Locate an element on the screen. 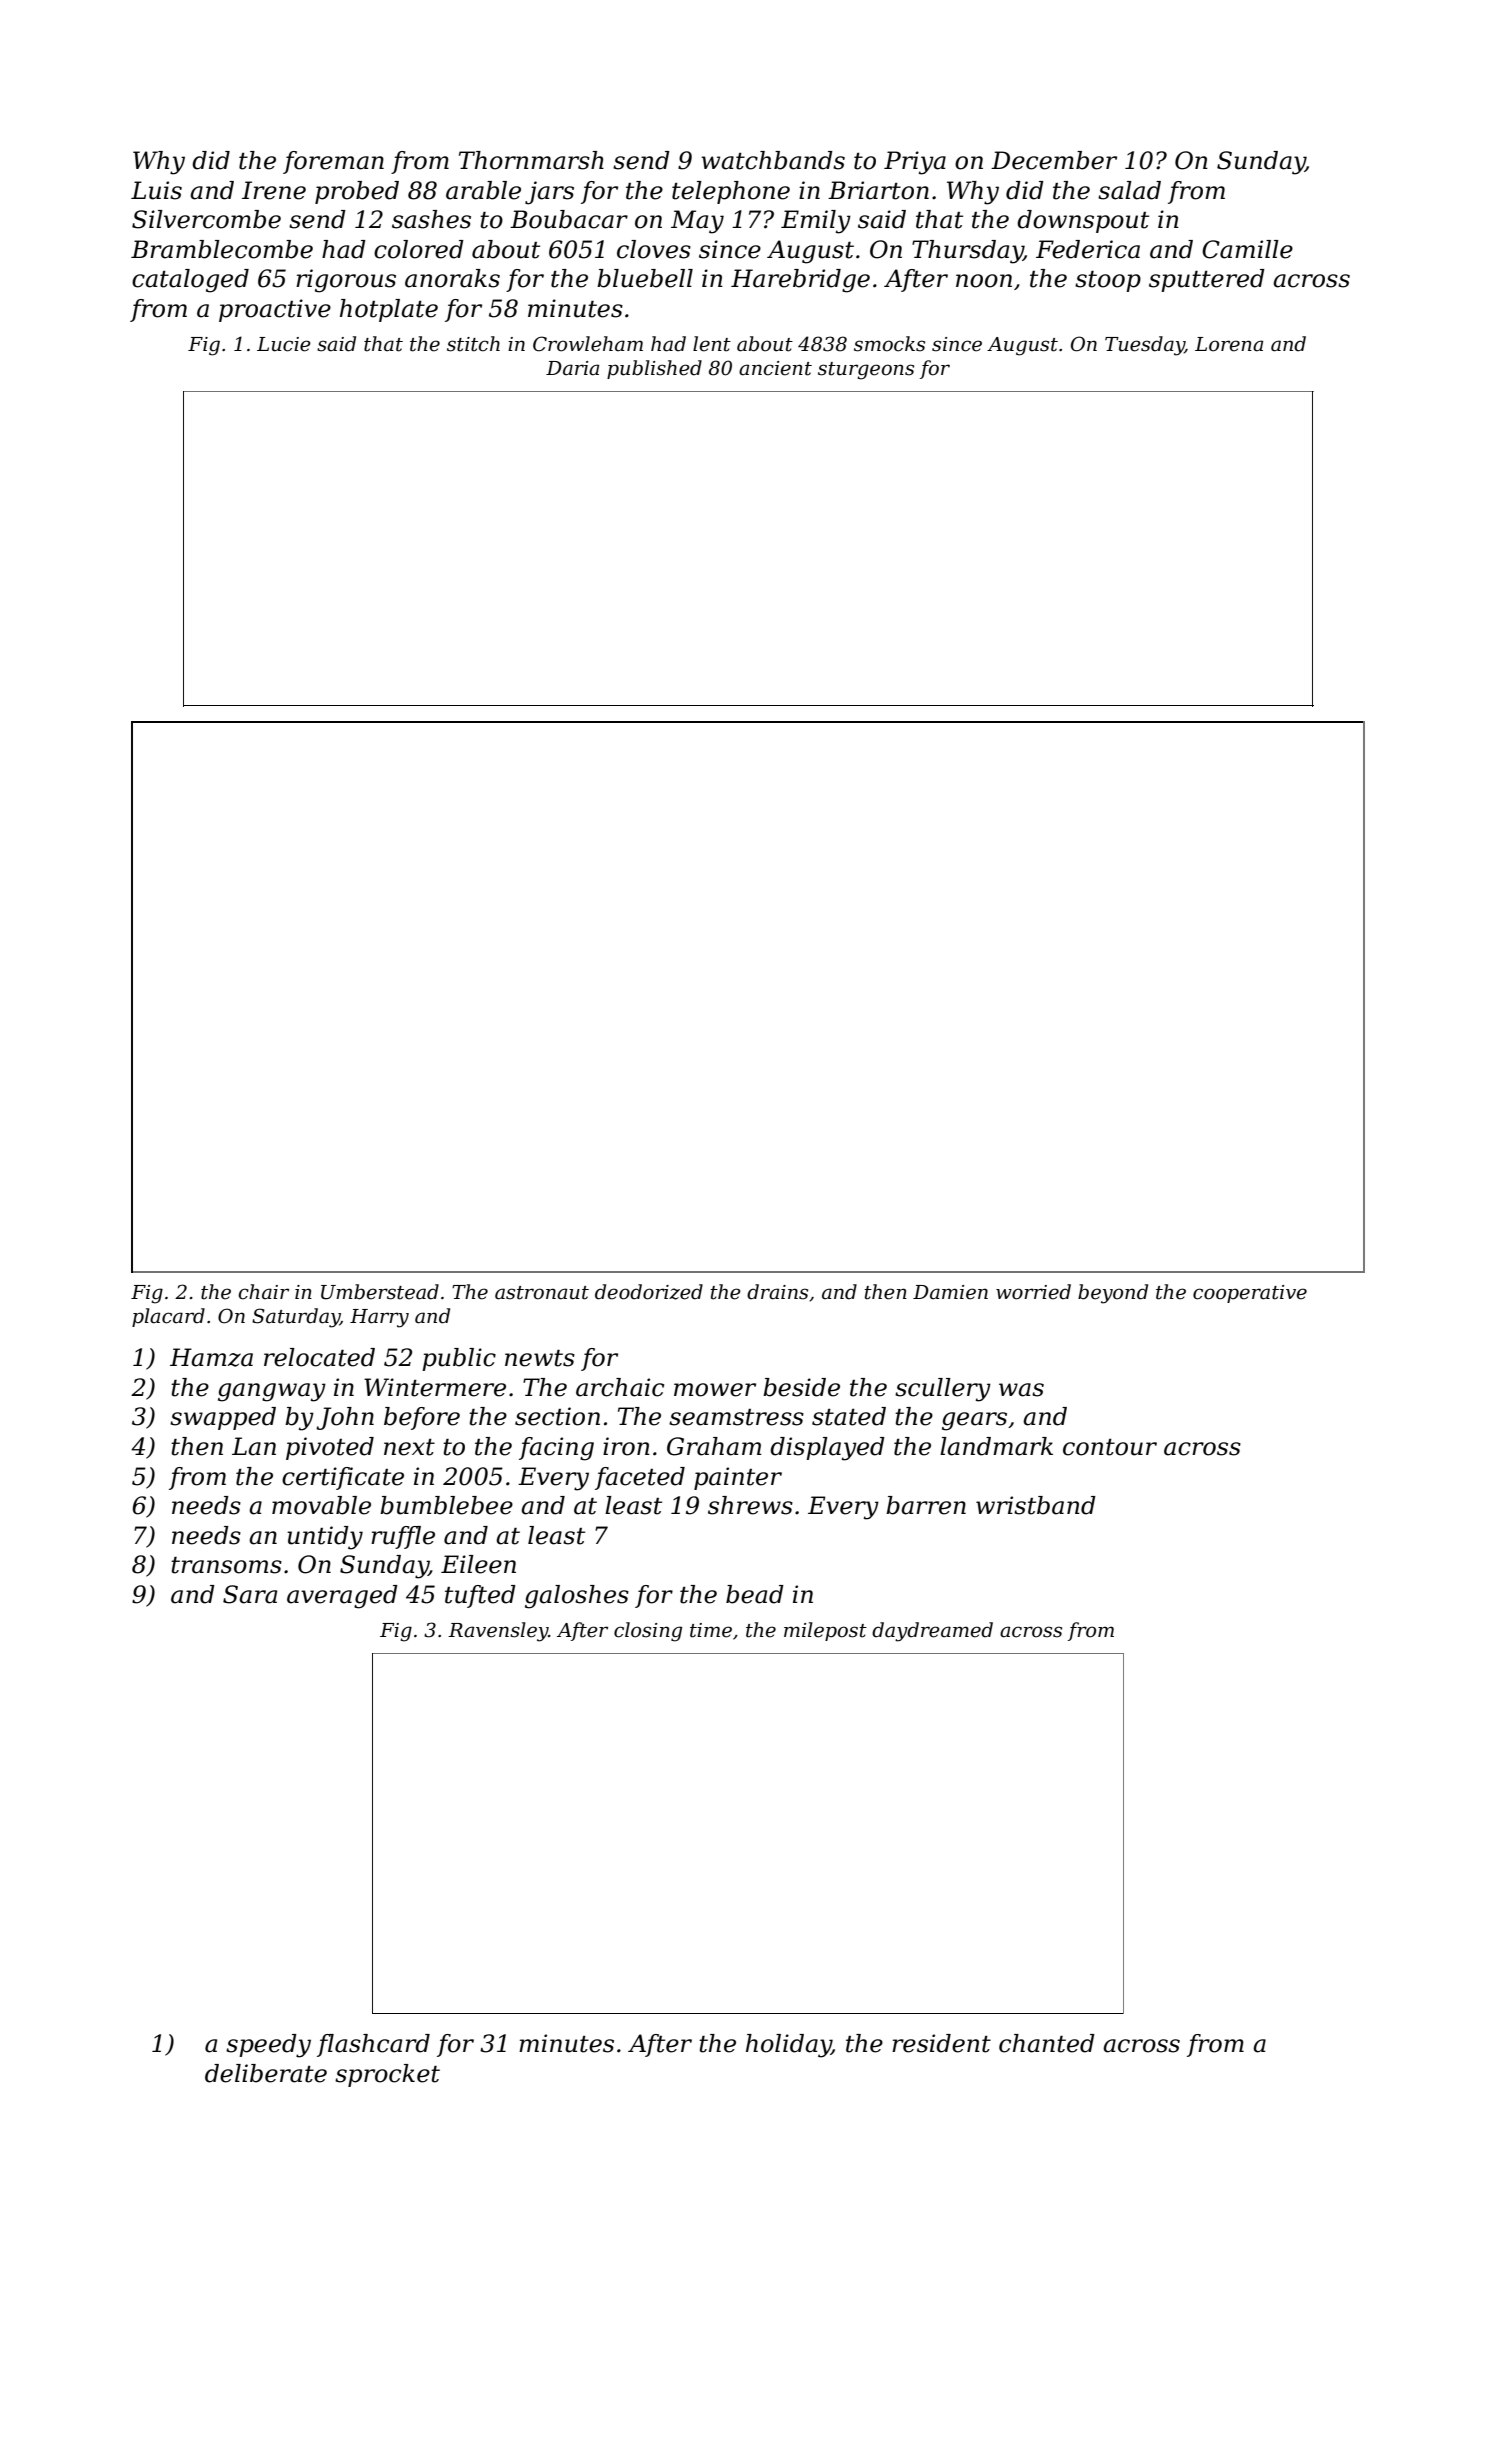 Image resolution: width=1496 pixels, height=2464 pixels. Tuesday is located at coordinates (1145, 346).
